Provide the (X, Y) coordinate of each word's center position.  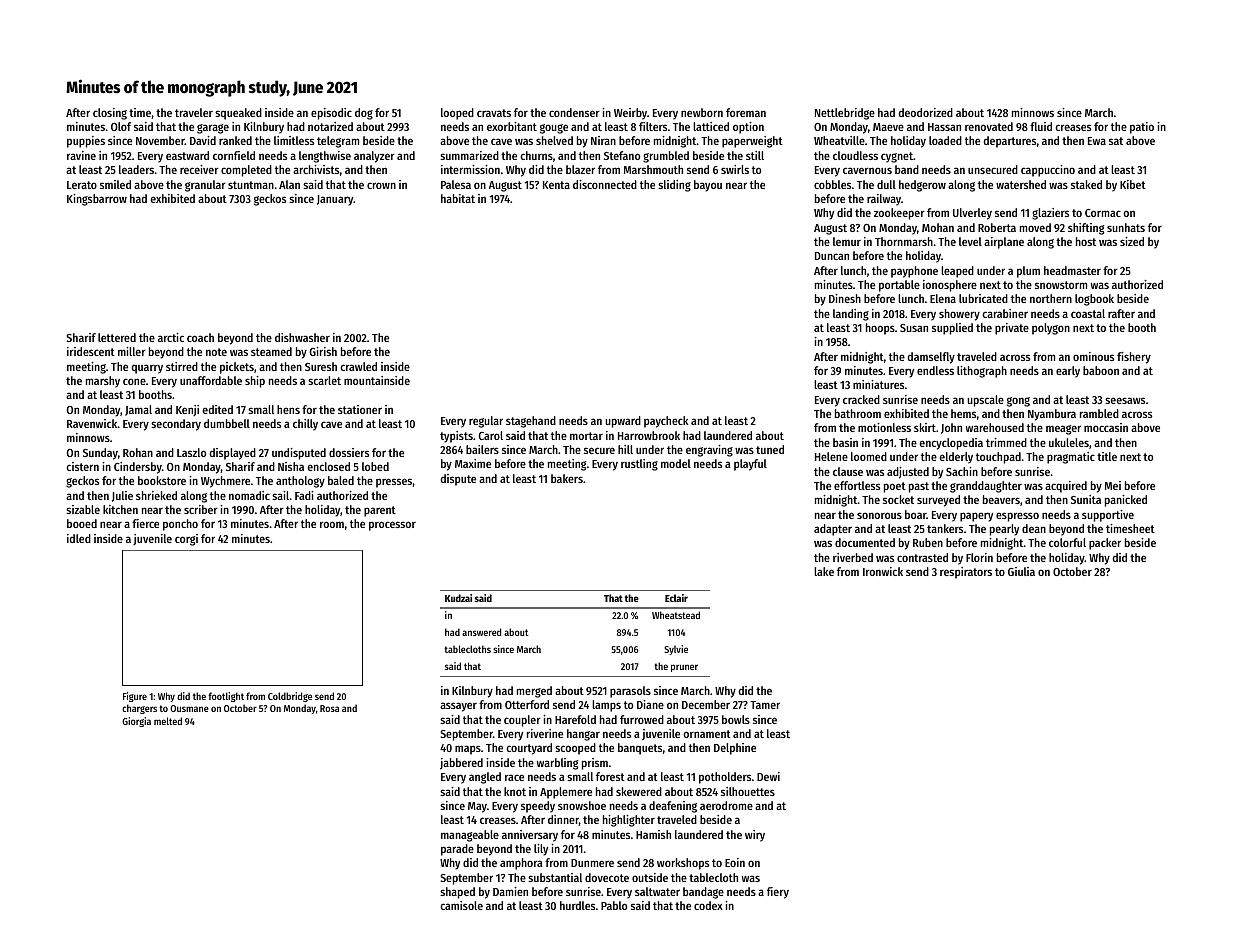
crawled (358, 366)
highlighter (629, 821)
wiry (755, 836)
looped (457, 114)
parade (457, 850)
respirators (966, 573)
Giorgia (136, 722)
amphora (521, 864)
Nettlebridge (845, 114)
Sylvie (676, 650)
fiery (778, 893)
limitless (294, 140)
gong (1018, 402)
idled (79, 538)
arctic (171, 337)
